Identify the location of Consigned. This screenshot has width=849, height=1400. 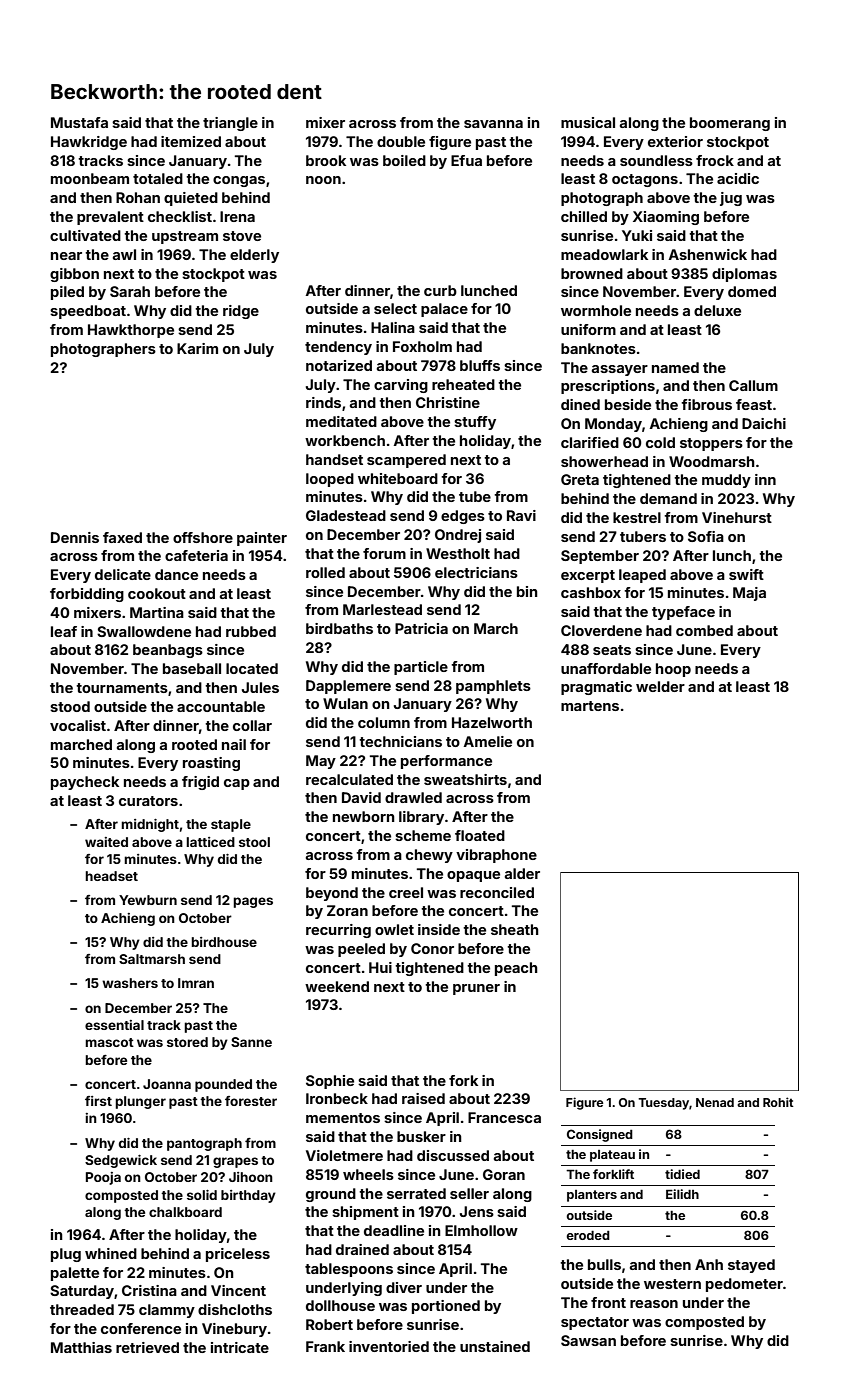
(600, 1135).
